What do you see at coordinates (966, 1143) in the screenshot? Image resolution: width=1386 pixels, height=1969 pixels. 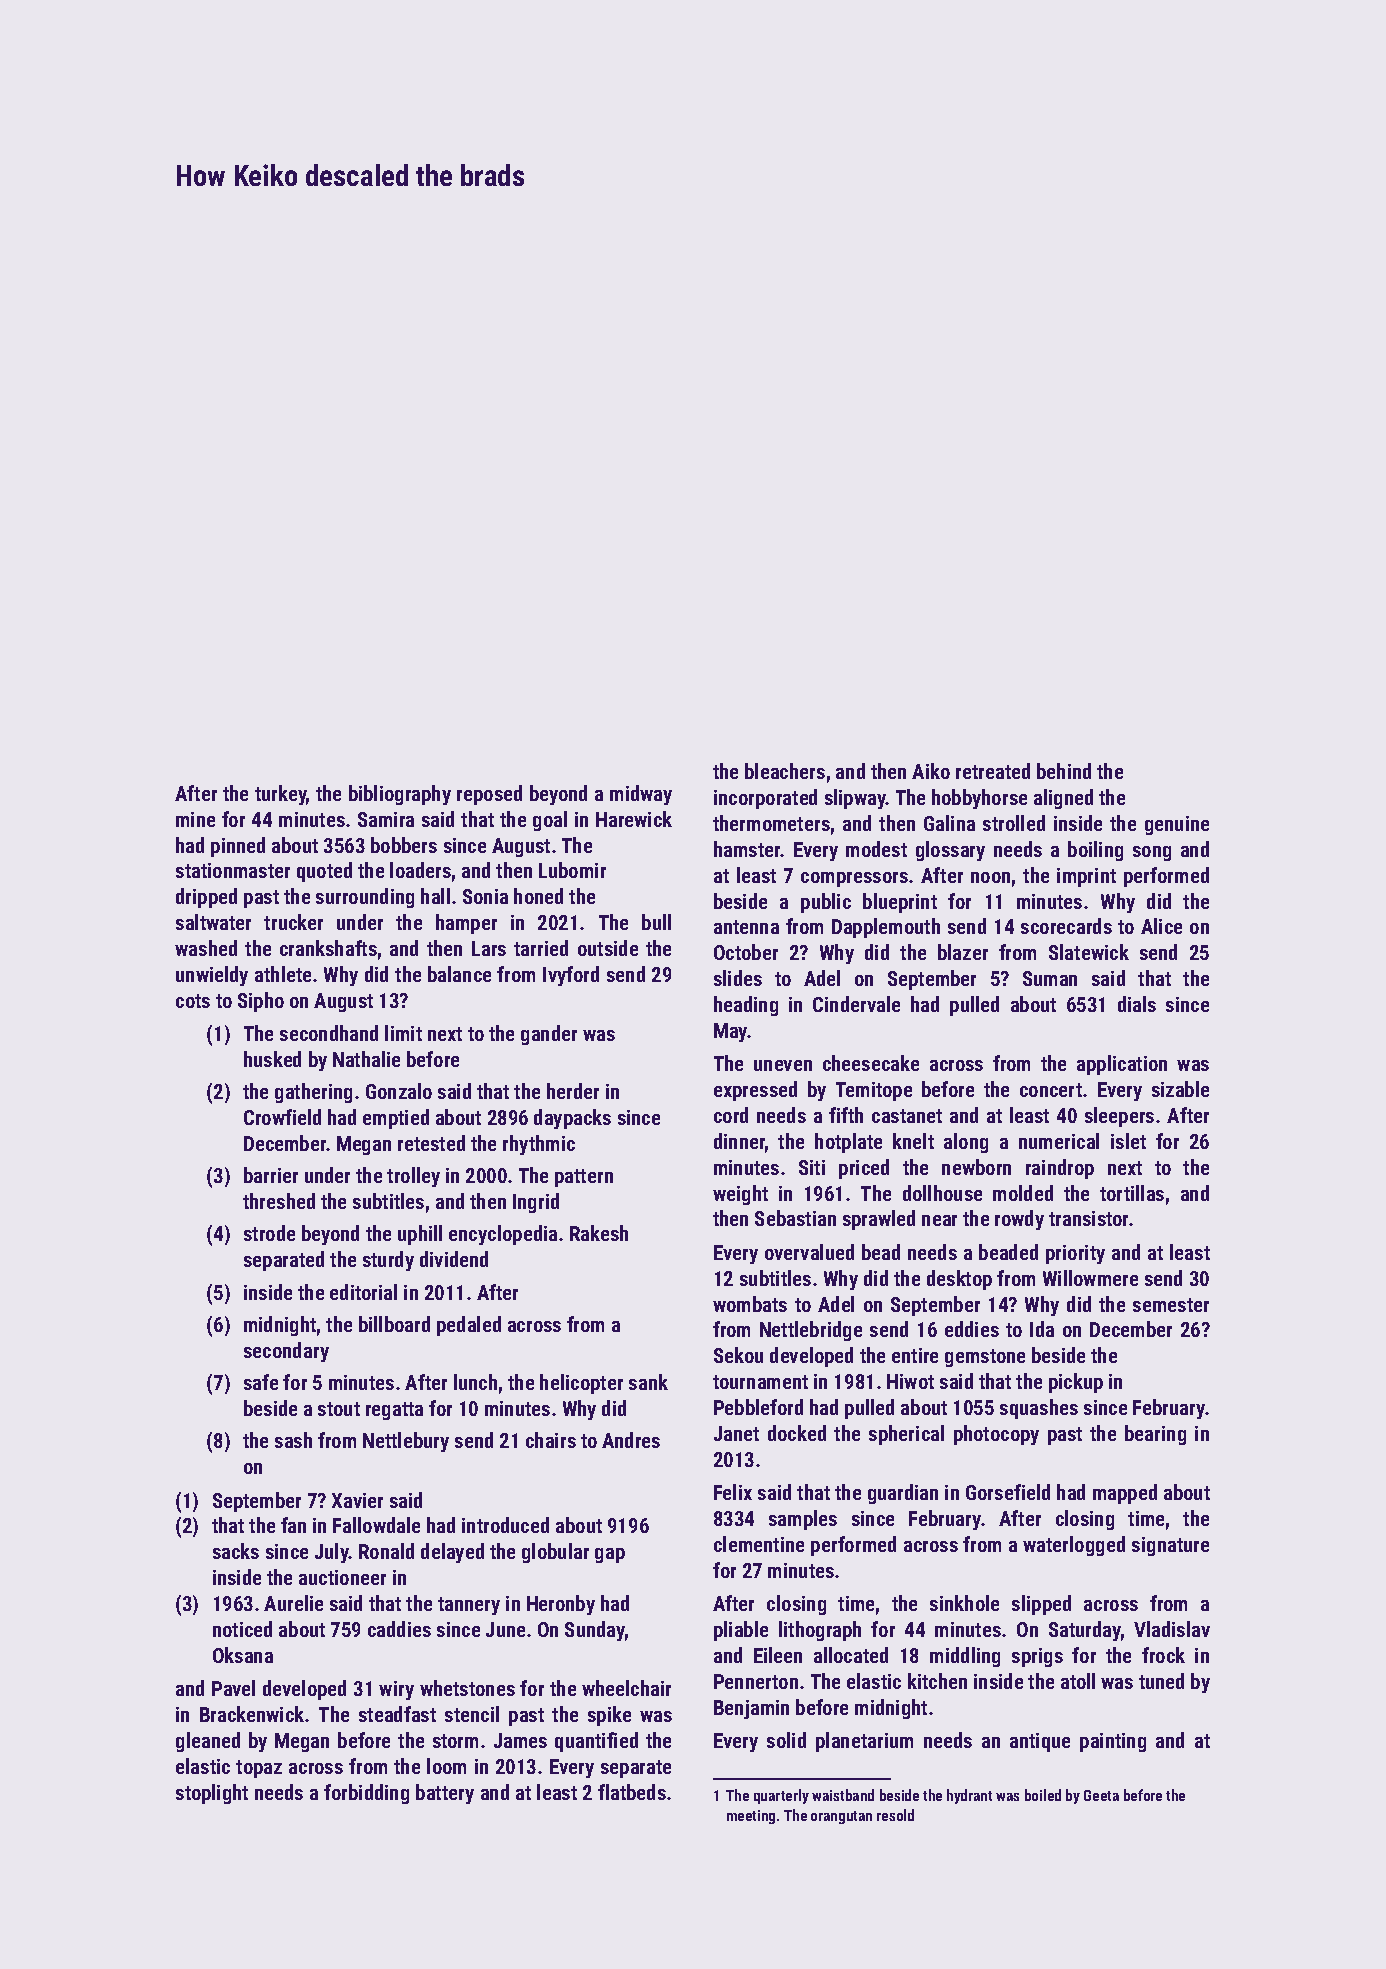 I see `along` at bounding box center [966, 1143].
